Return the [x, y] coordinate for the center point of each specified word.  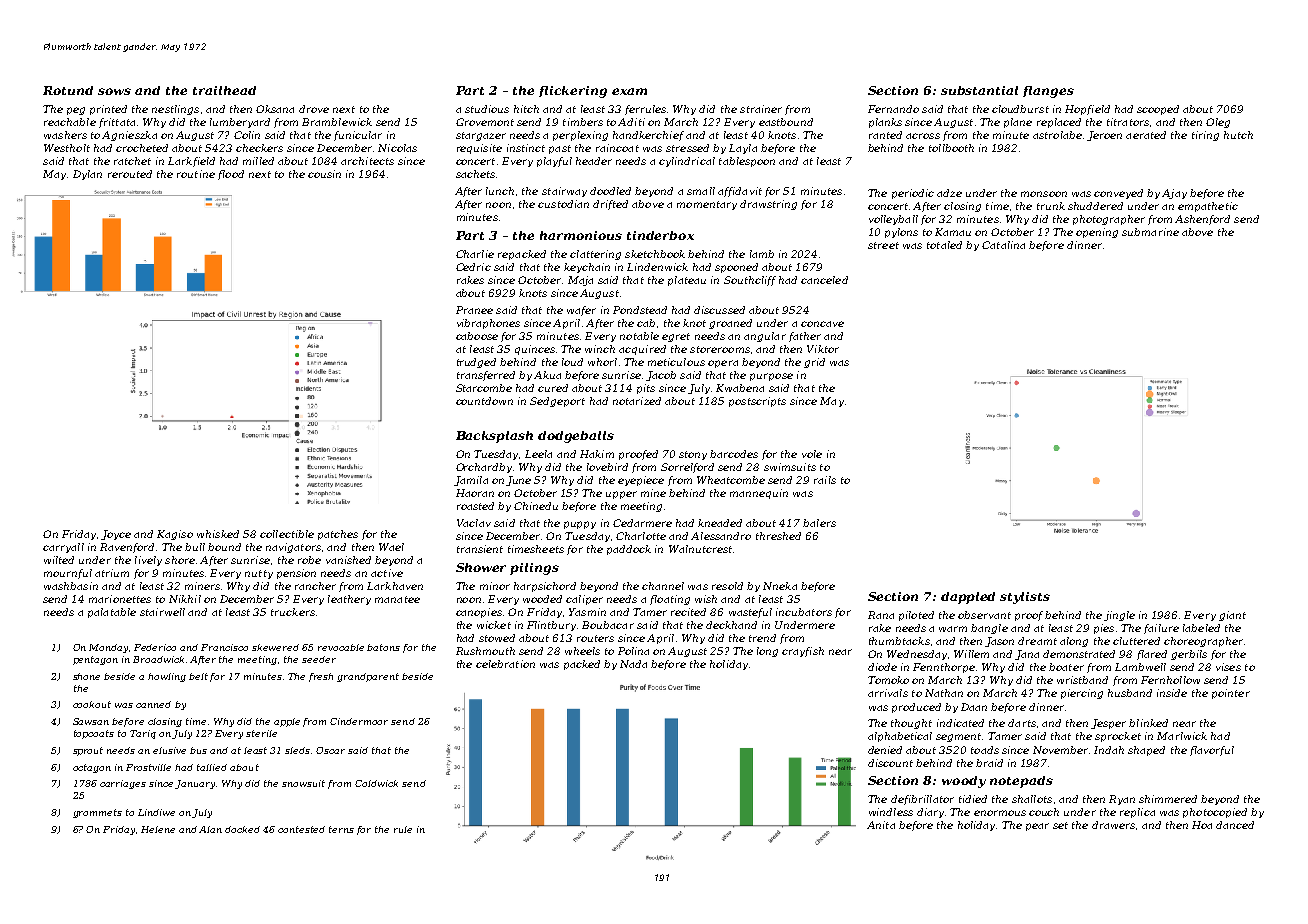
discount [890, 763]
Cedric [473, 267]
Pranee [474, 310]
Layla [743, 149]
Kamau [953, 232]
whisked [218, 534]
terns [341, 829]
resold [727, 586]
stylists [1025, 598]
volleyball [893, 220]
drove [314, 109]
